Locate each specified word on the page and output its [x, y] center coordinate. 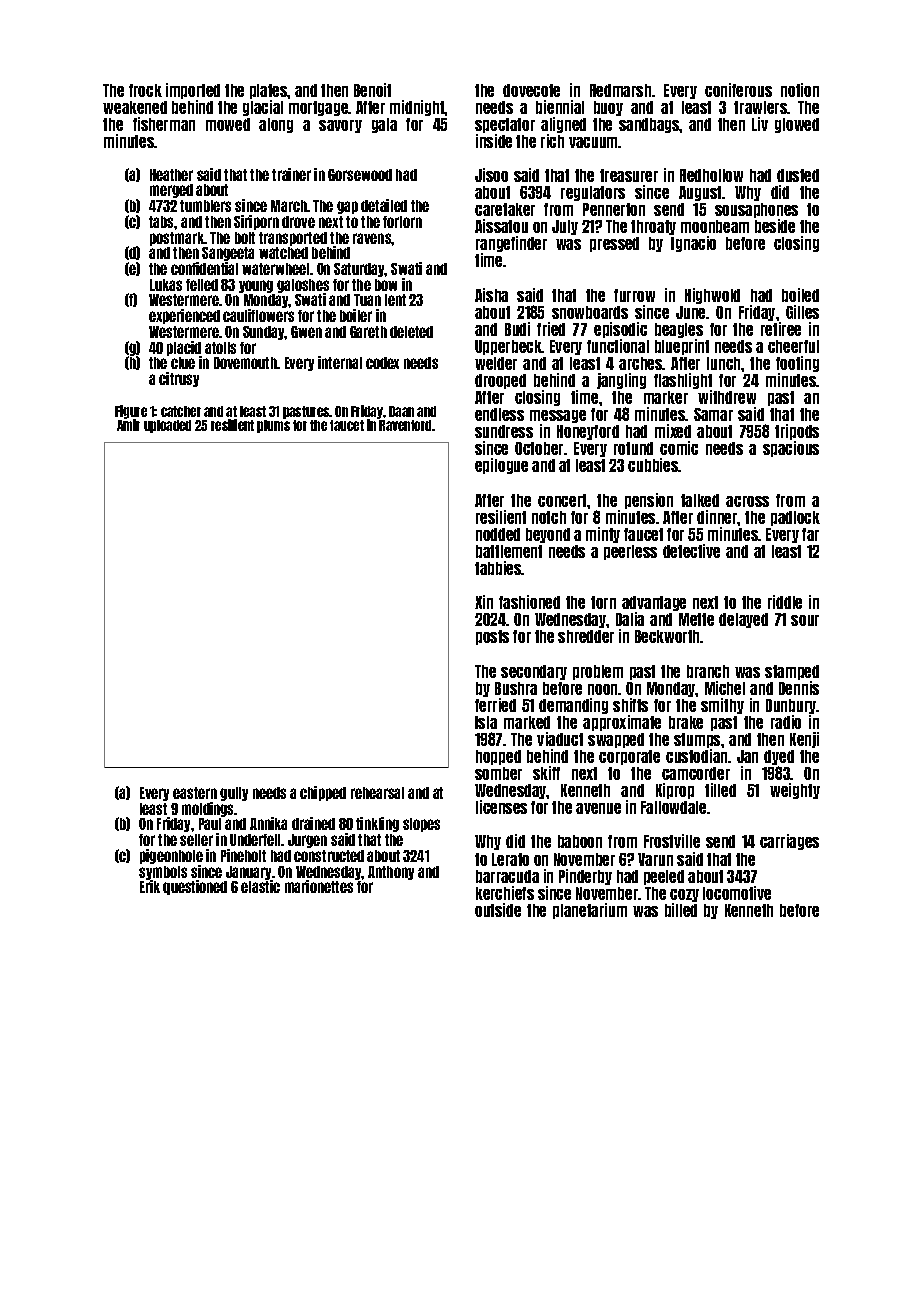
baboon [580, 841]
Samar [713, 414]
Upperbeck [508, 347]
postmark [177, 239]
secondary [534, 672]
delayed [743, 620]
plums [273, 426]
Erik [150, 886]
